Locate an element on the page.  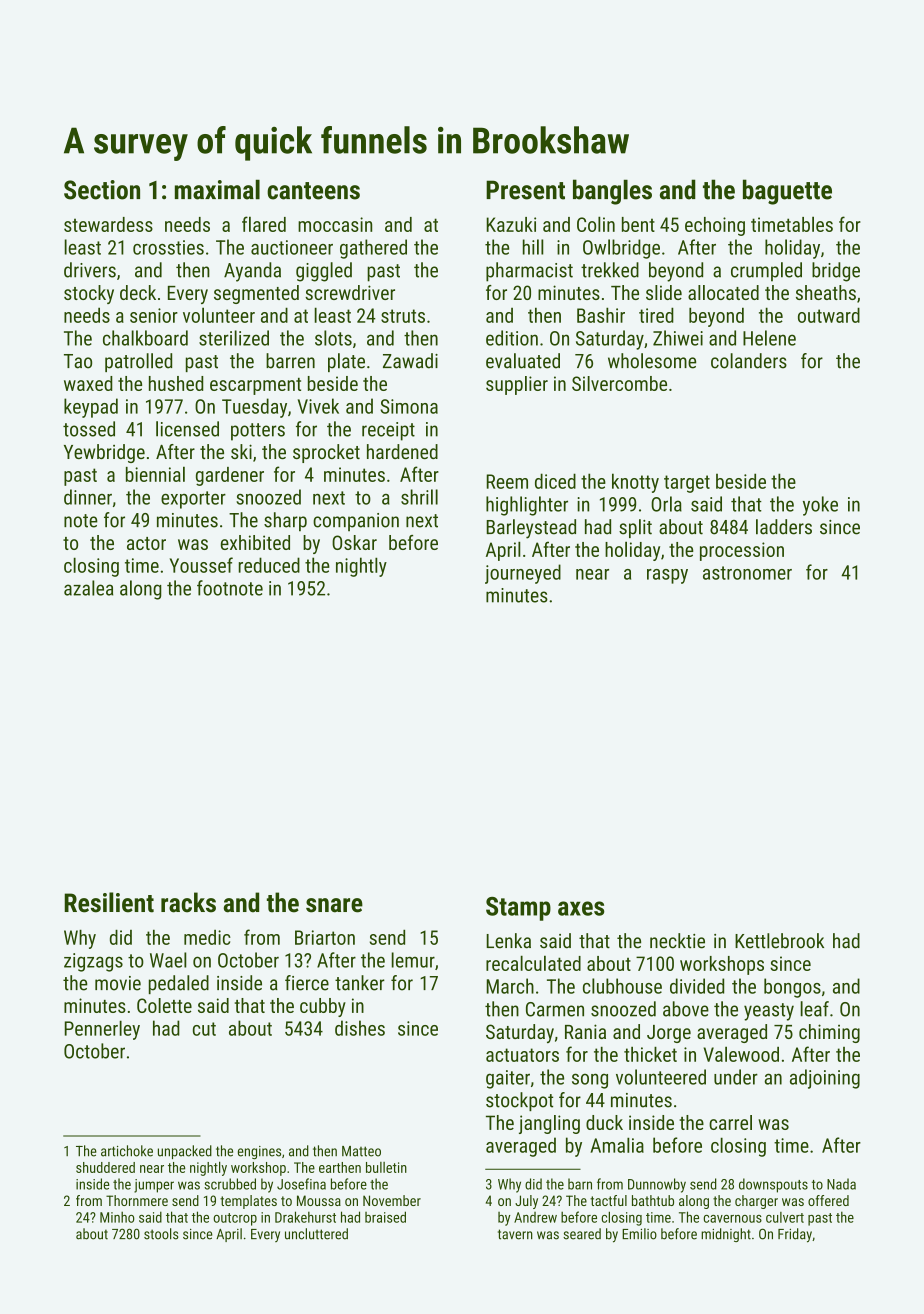
snare is located at coordinates (334, 905).
